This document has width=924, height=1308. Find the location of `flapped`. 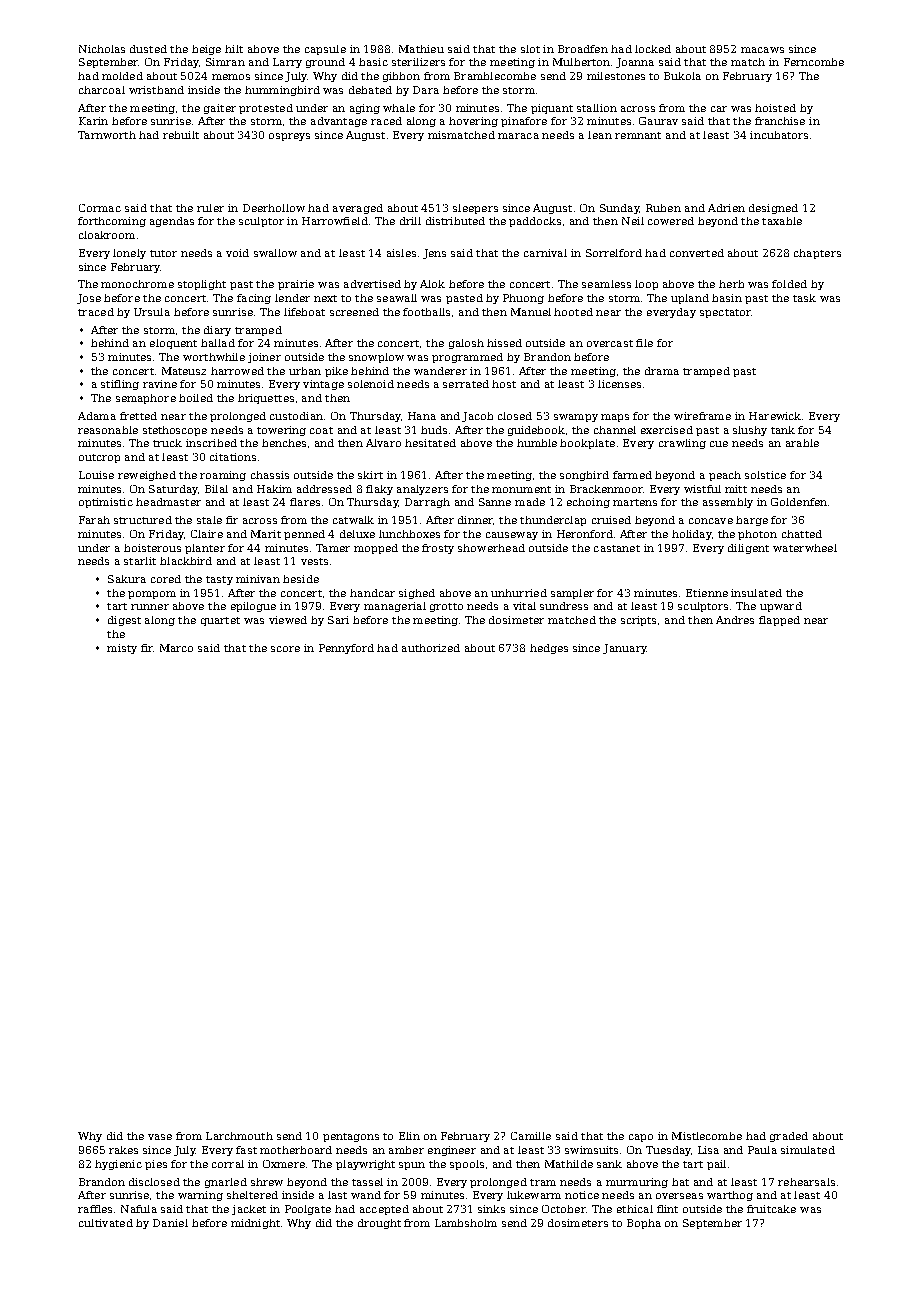

flapped is located at coordinates (779, 621).
